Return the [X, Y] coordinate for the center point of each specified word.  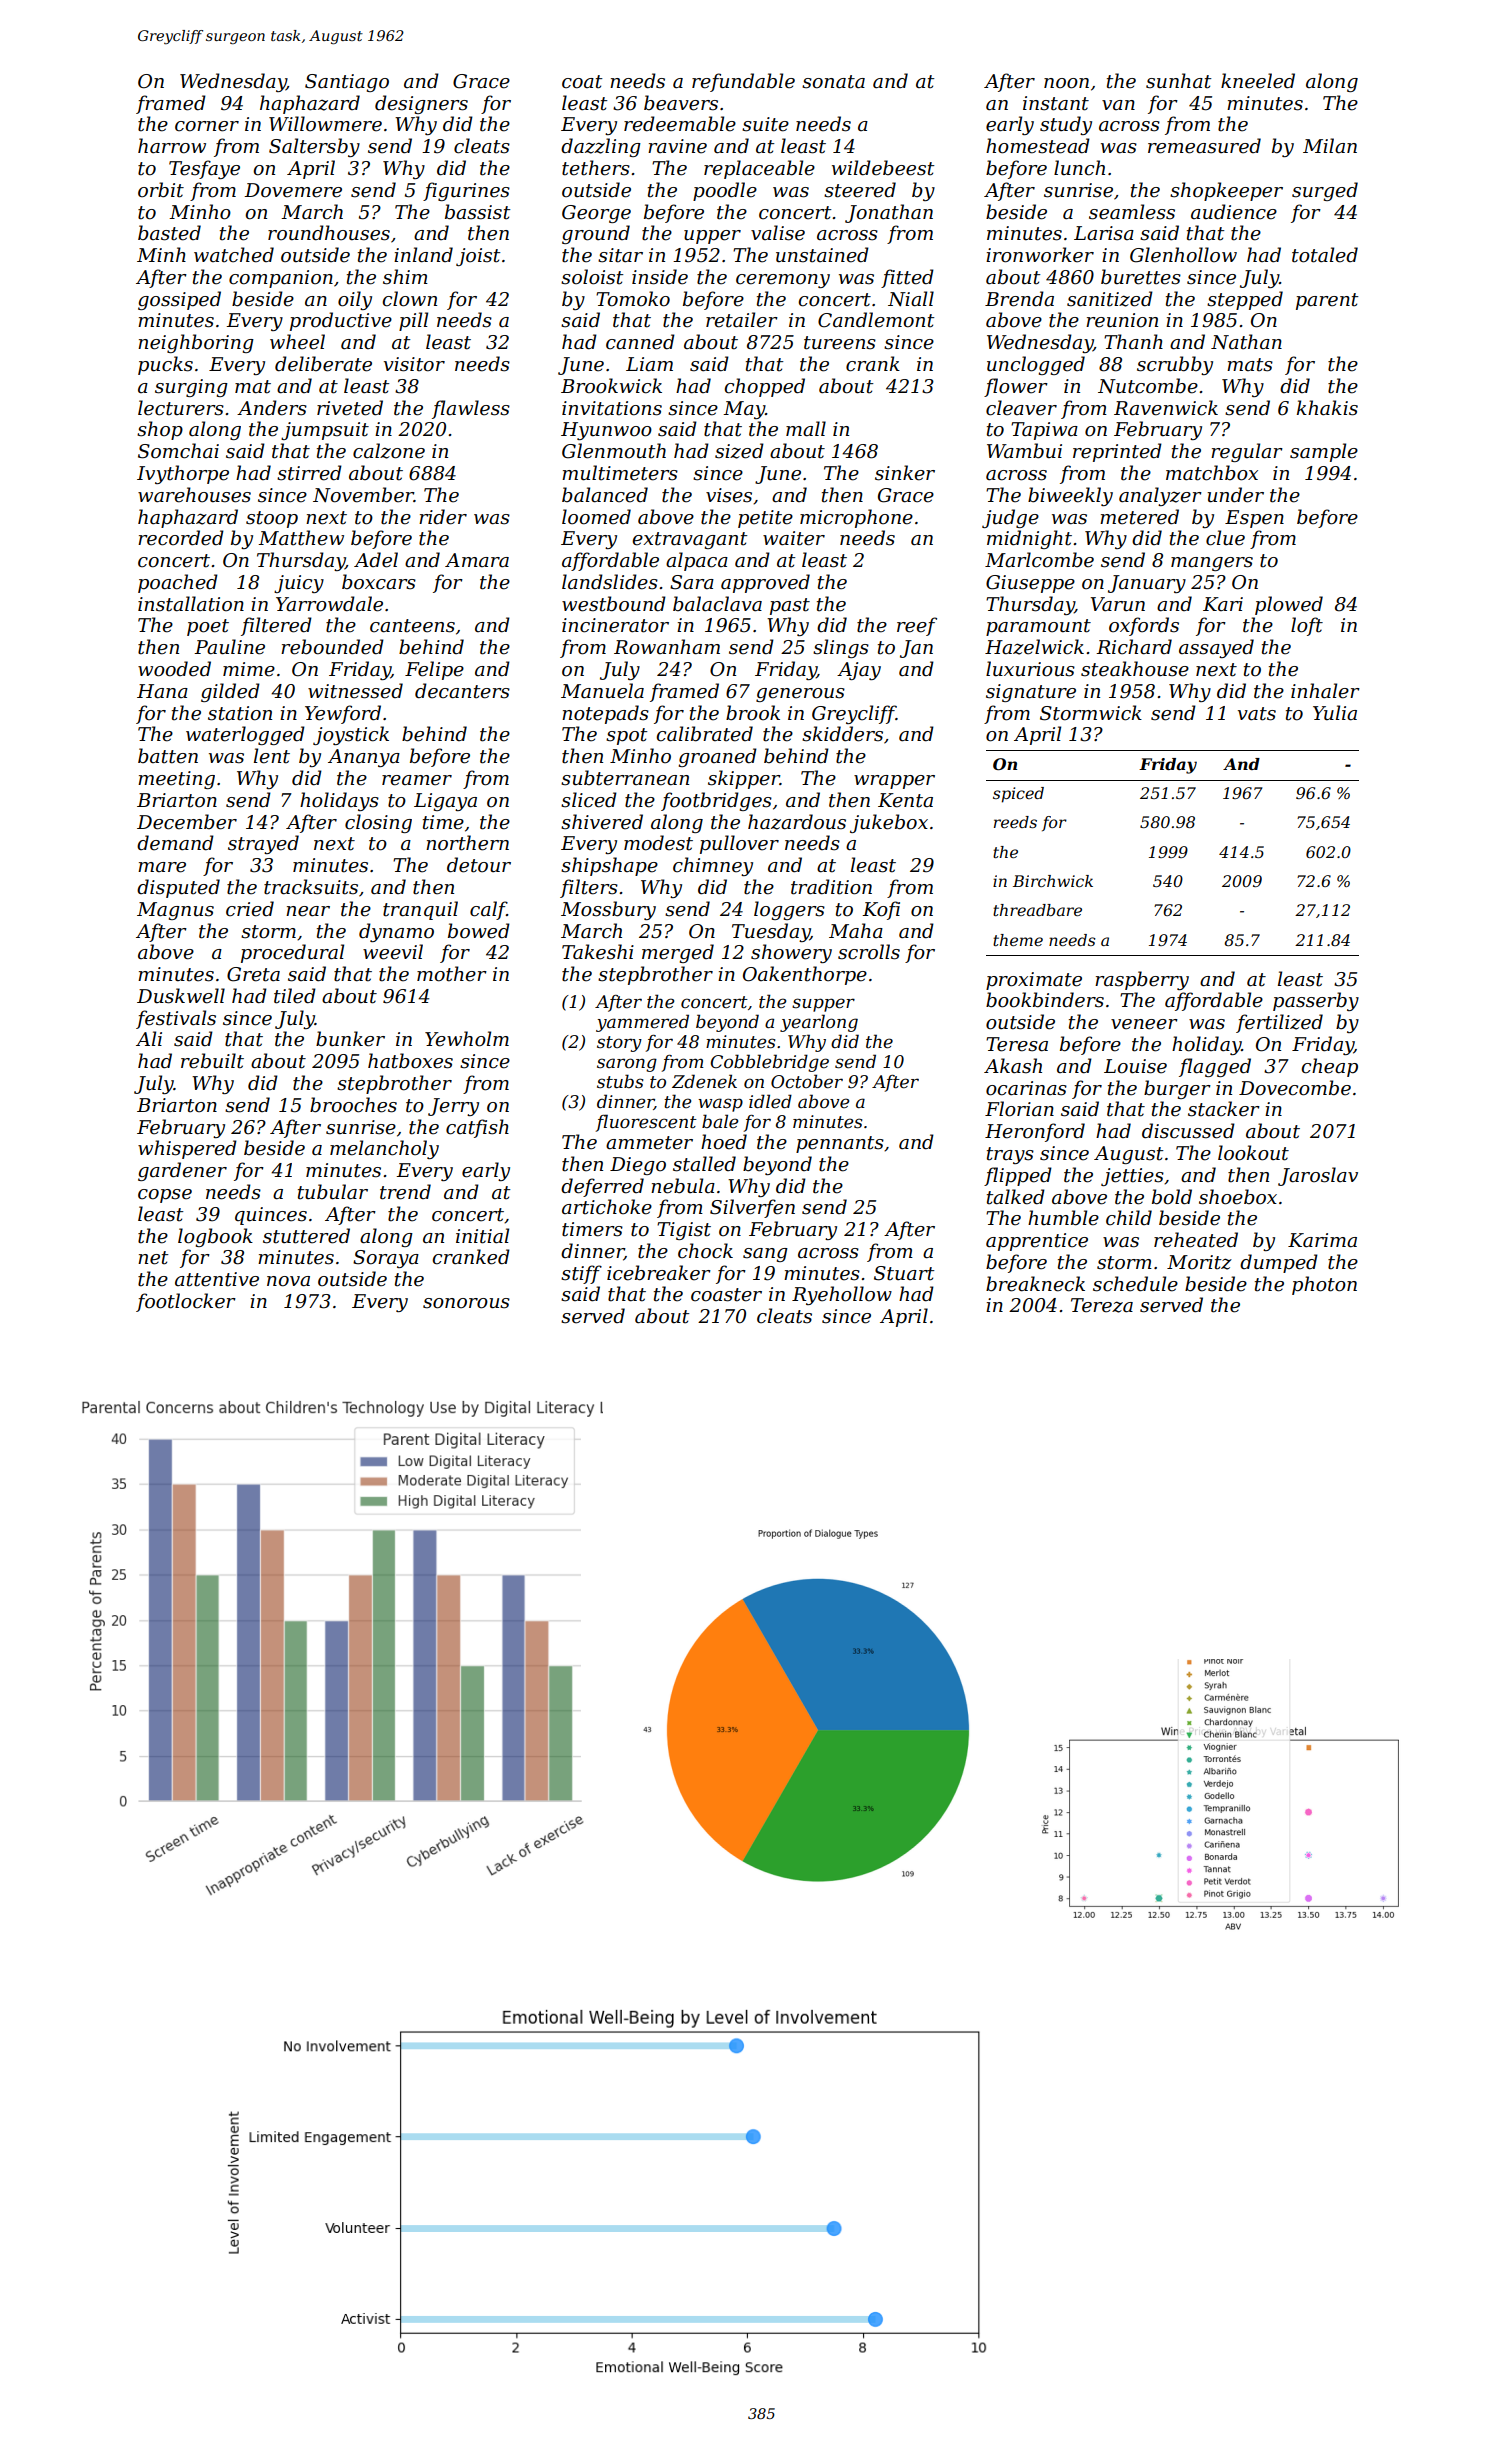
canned [640, 342]
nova [288, 1281]
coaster [726, 1295]
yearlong [819, 1023]
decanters [462, 691]
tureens [840, 343]
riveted [350, 408]
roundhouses [329, 233]
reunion [1122, 320]
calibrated [704, 734]
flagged [1215, 1067]
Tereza [1102, 1305]
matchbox [1212, 473]
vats [1257, 714]
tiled [295, 996]
